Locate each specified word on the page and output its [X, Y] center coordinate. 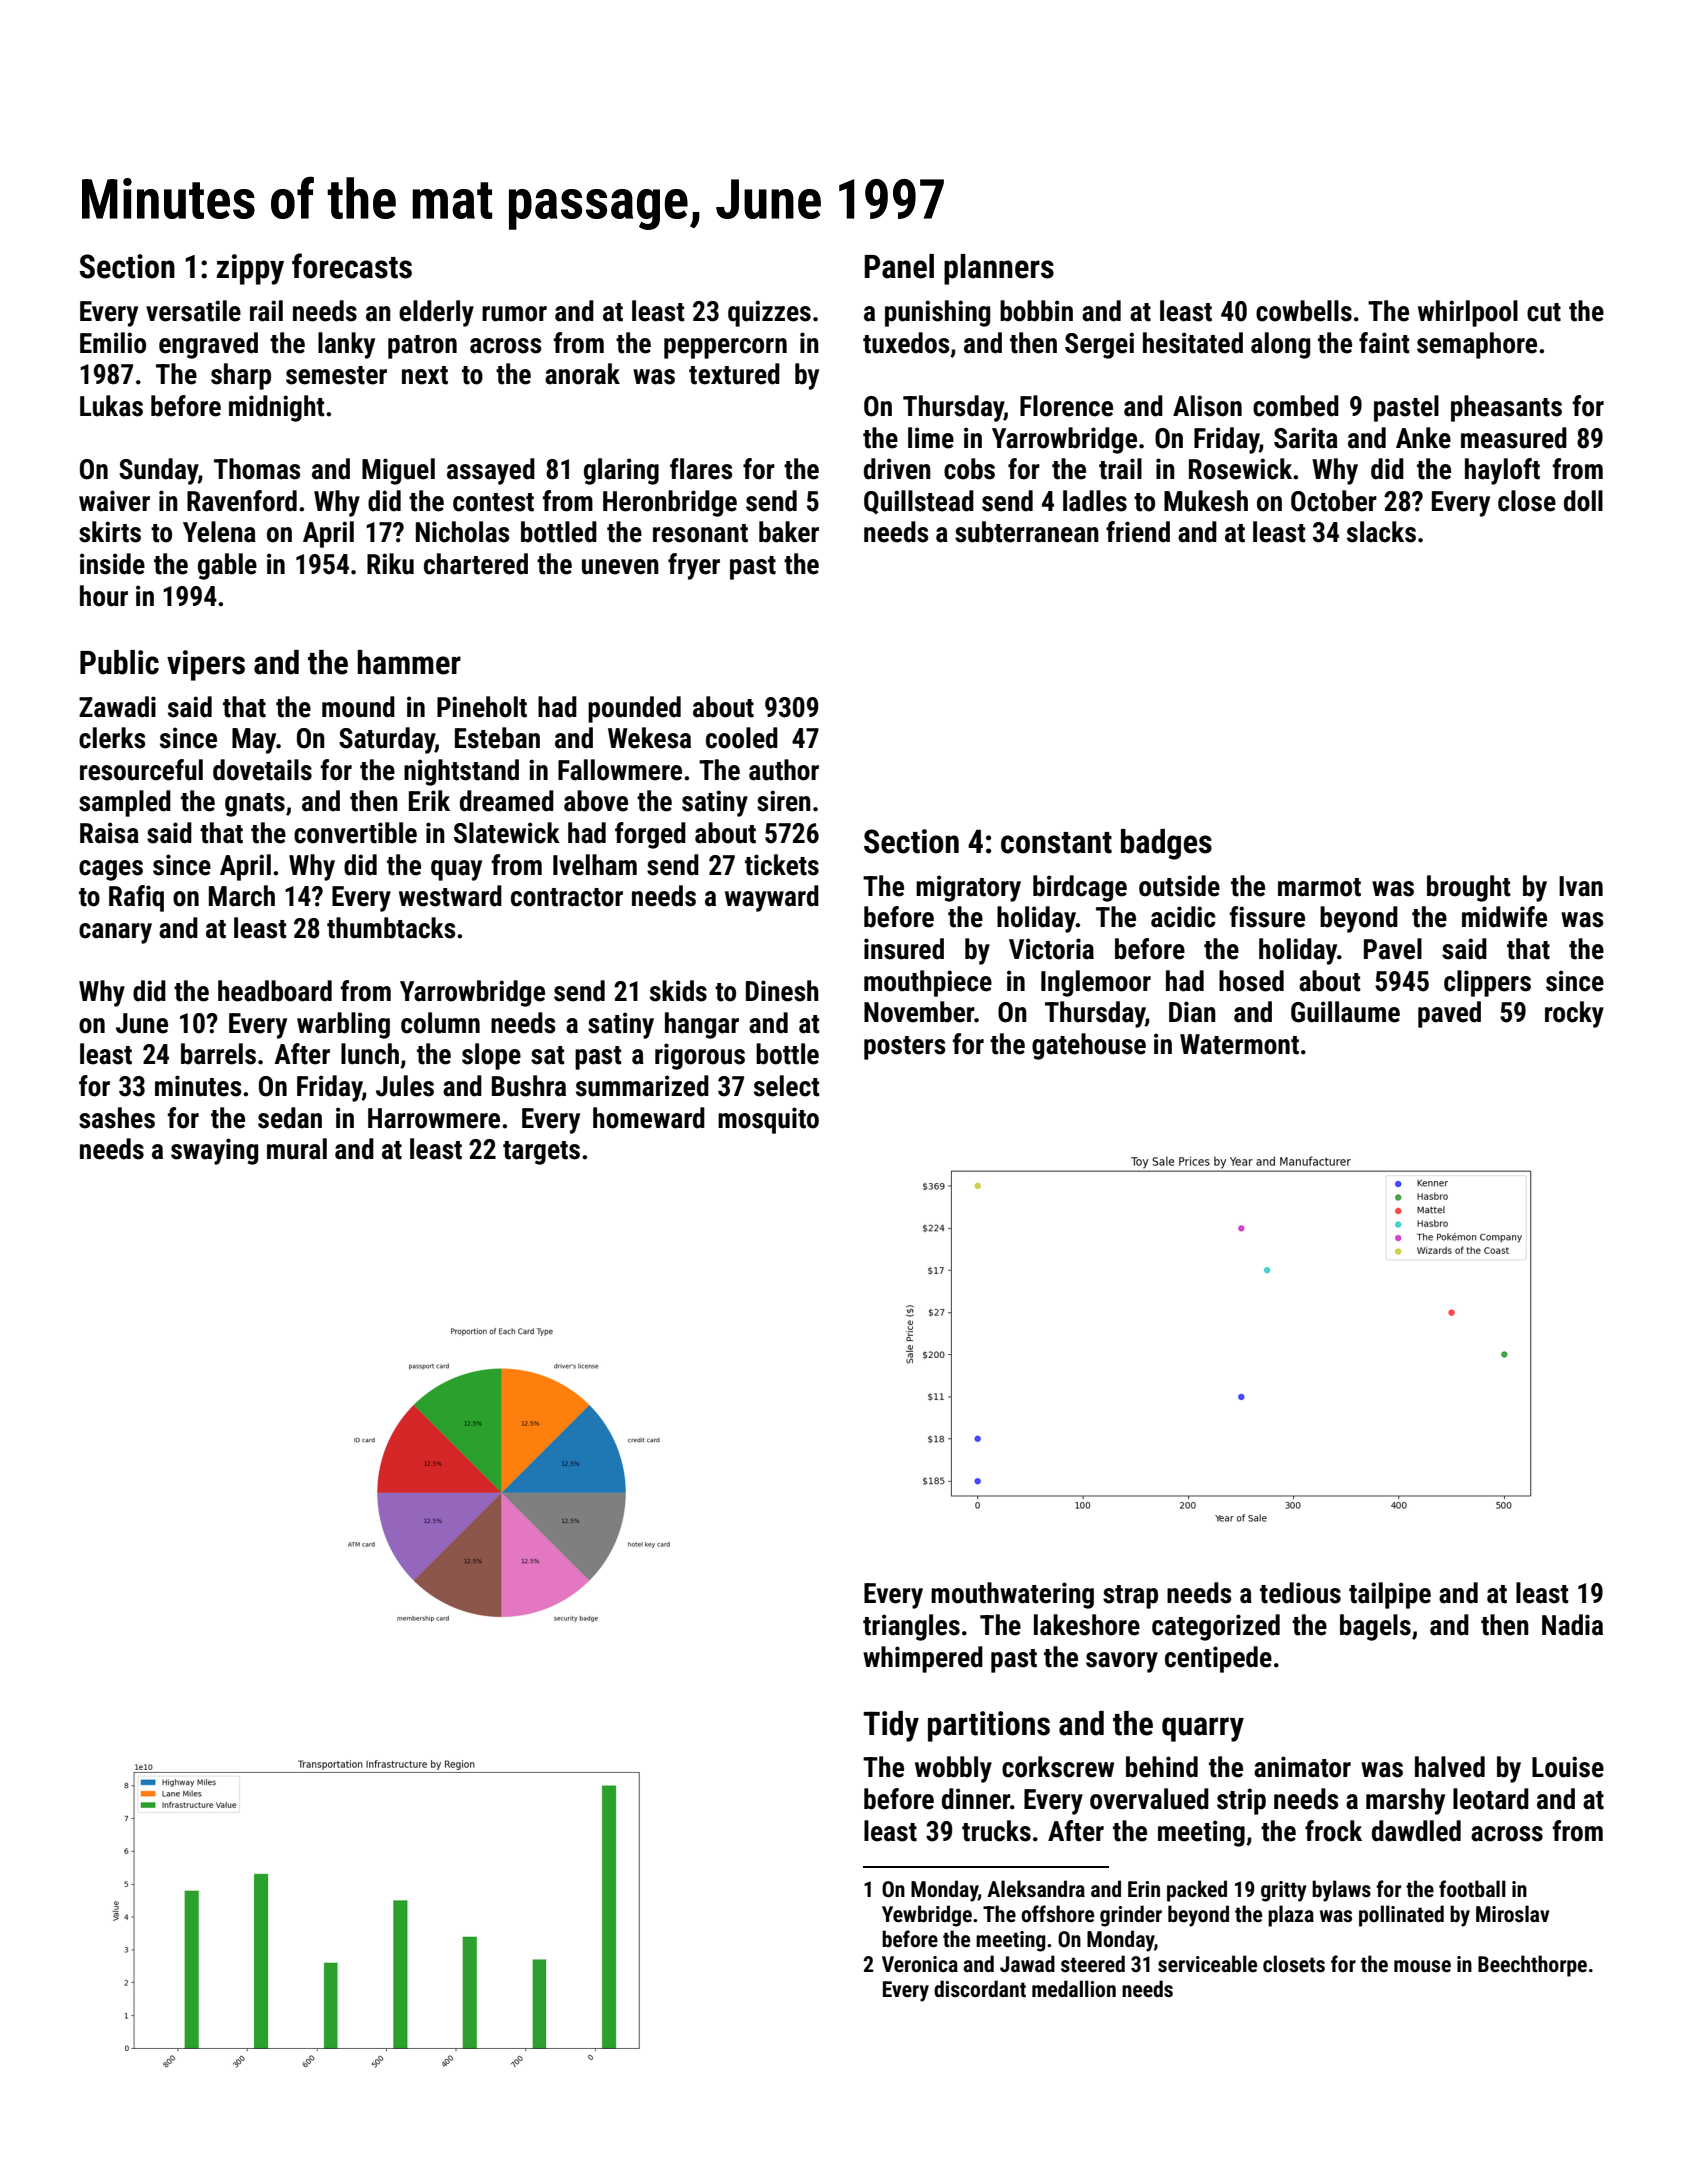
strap [1130, 1597]
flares [701, 469]
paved [1449, 1014]
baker [789, 532]
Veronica [920, 1964]
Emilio [113, 343]
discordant [980, 1989]
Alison [1207, 406]
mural [297, 1149]
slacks [1381, 532]
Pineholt [482, 707]
